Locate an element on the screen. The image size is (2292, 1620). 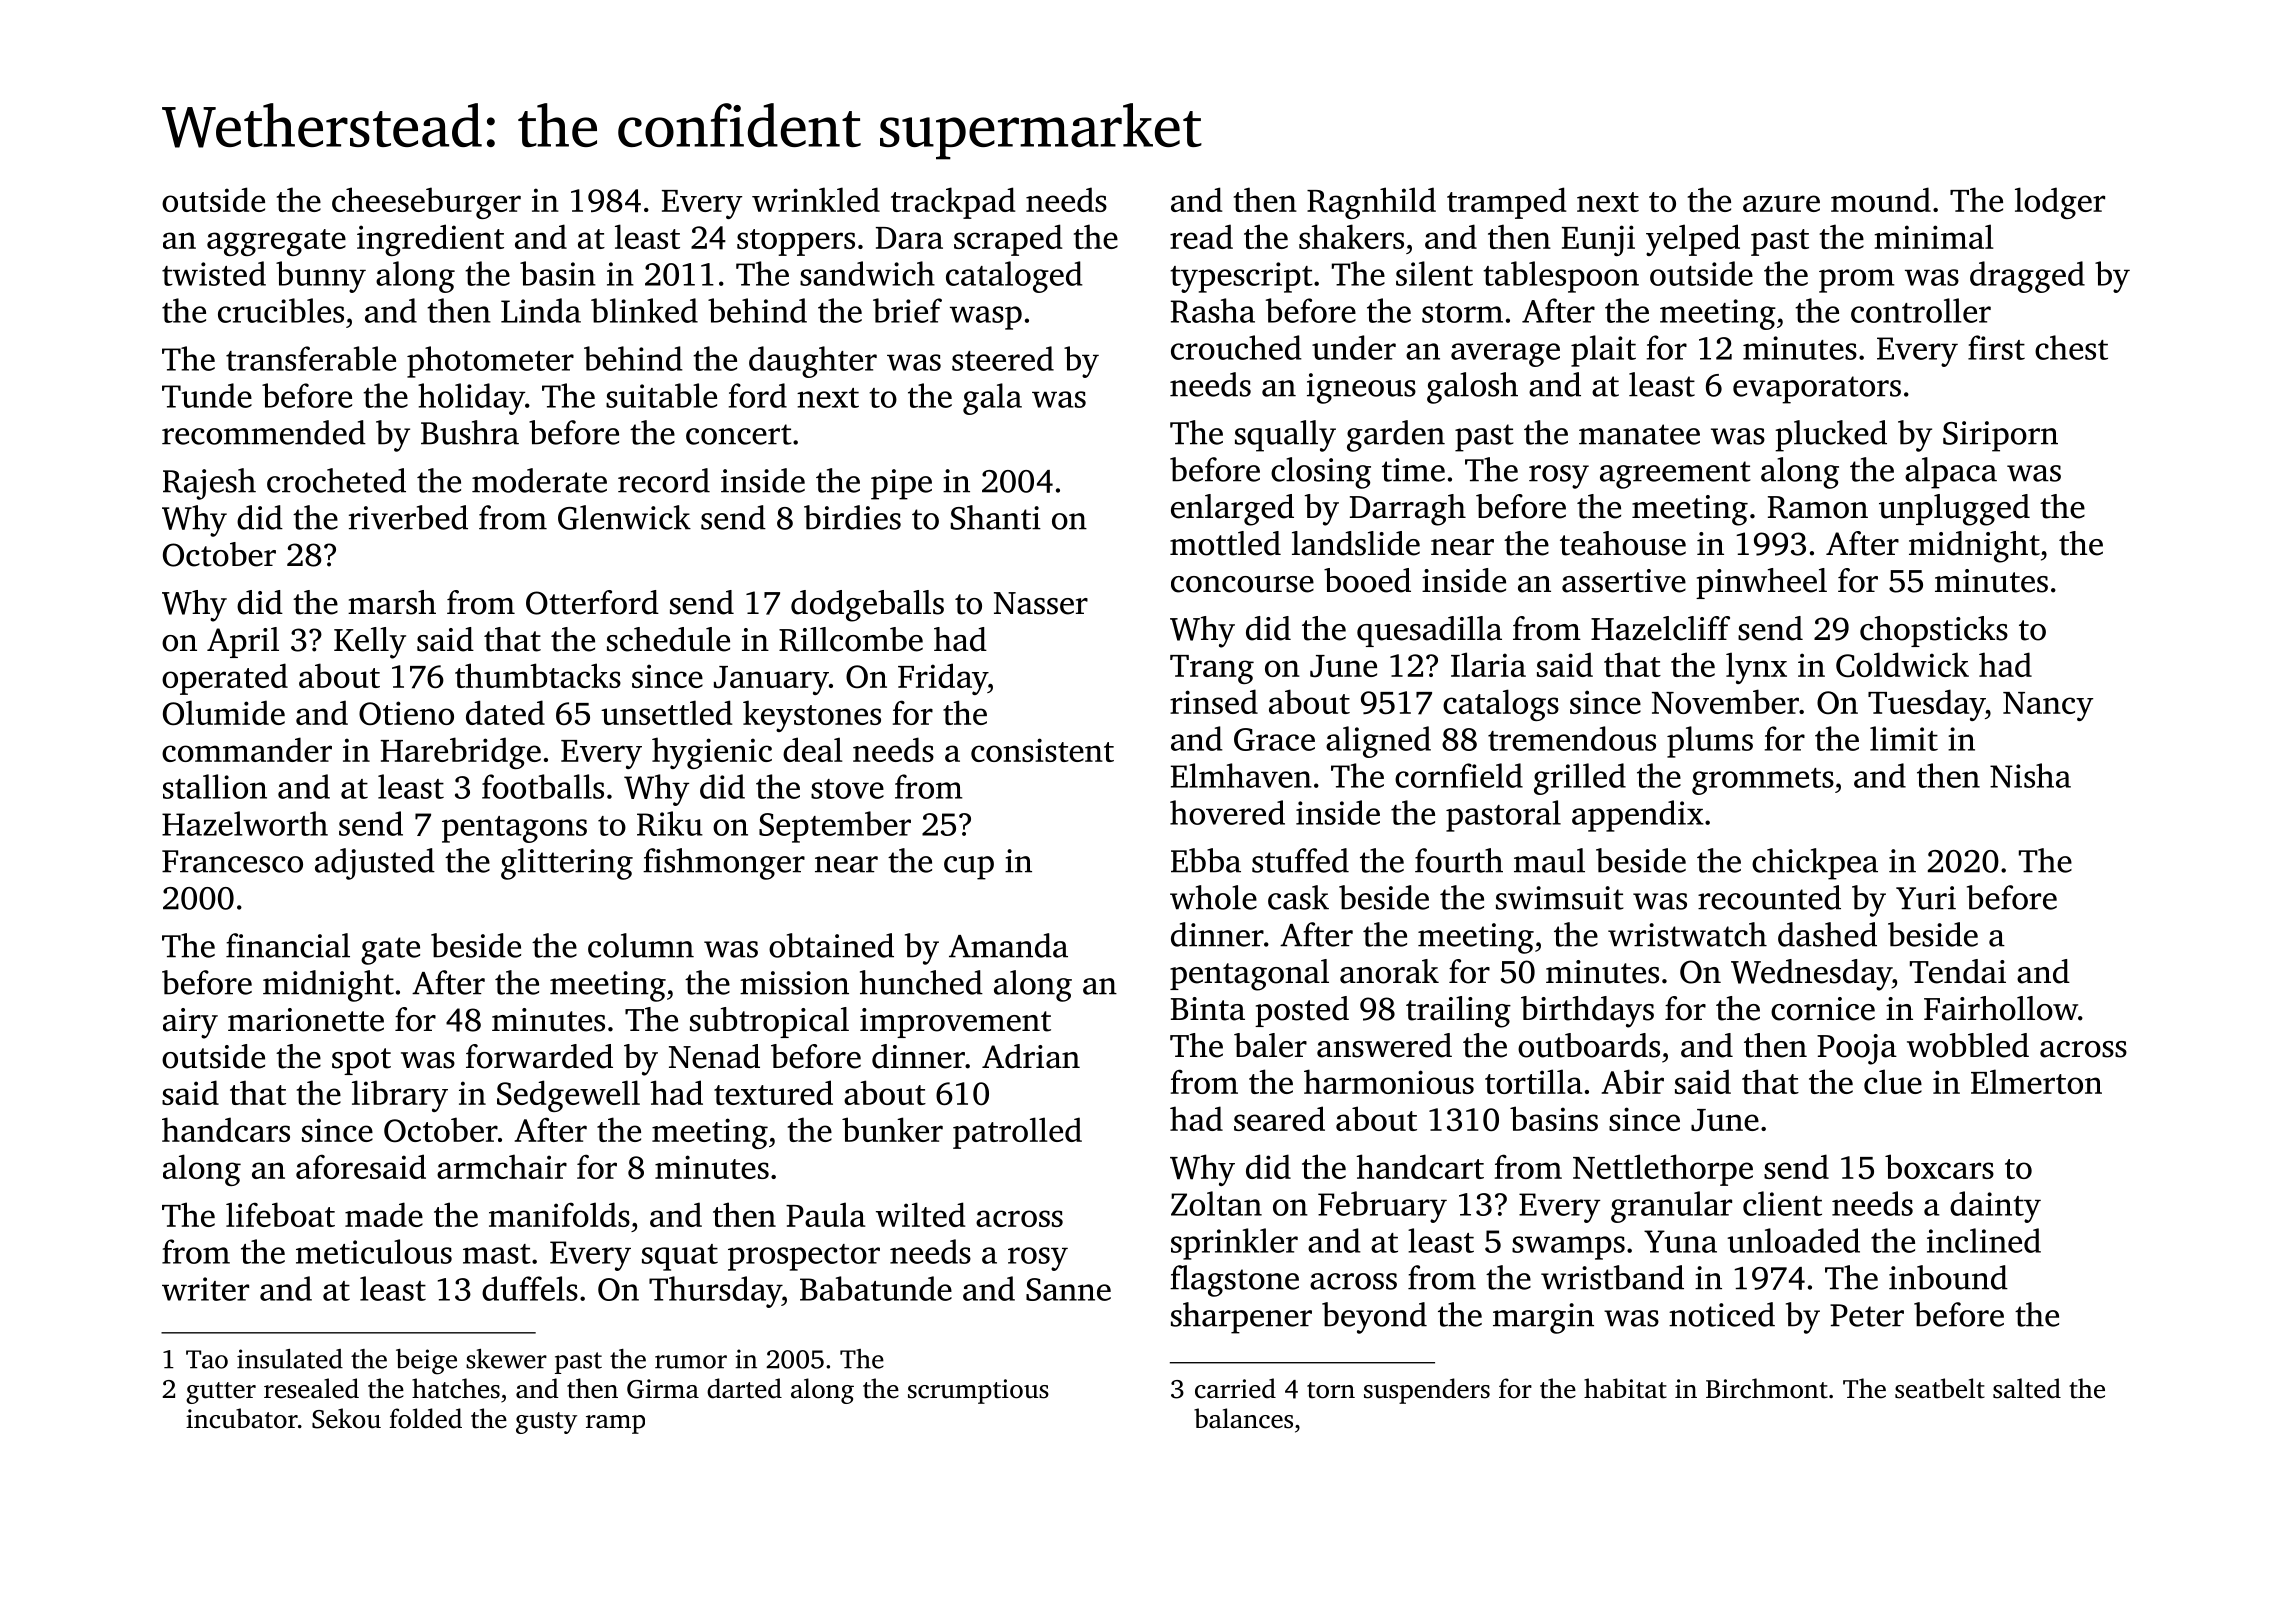
crocheted is located at coordinates (336, 480).
